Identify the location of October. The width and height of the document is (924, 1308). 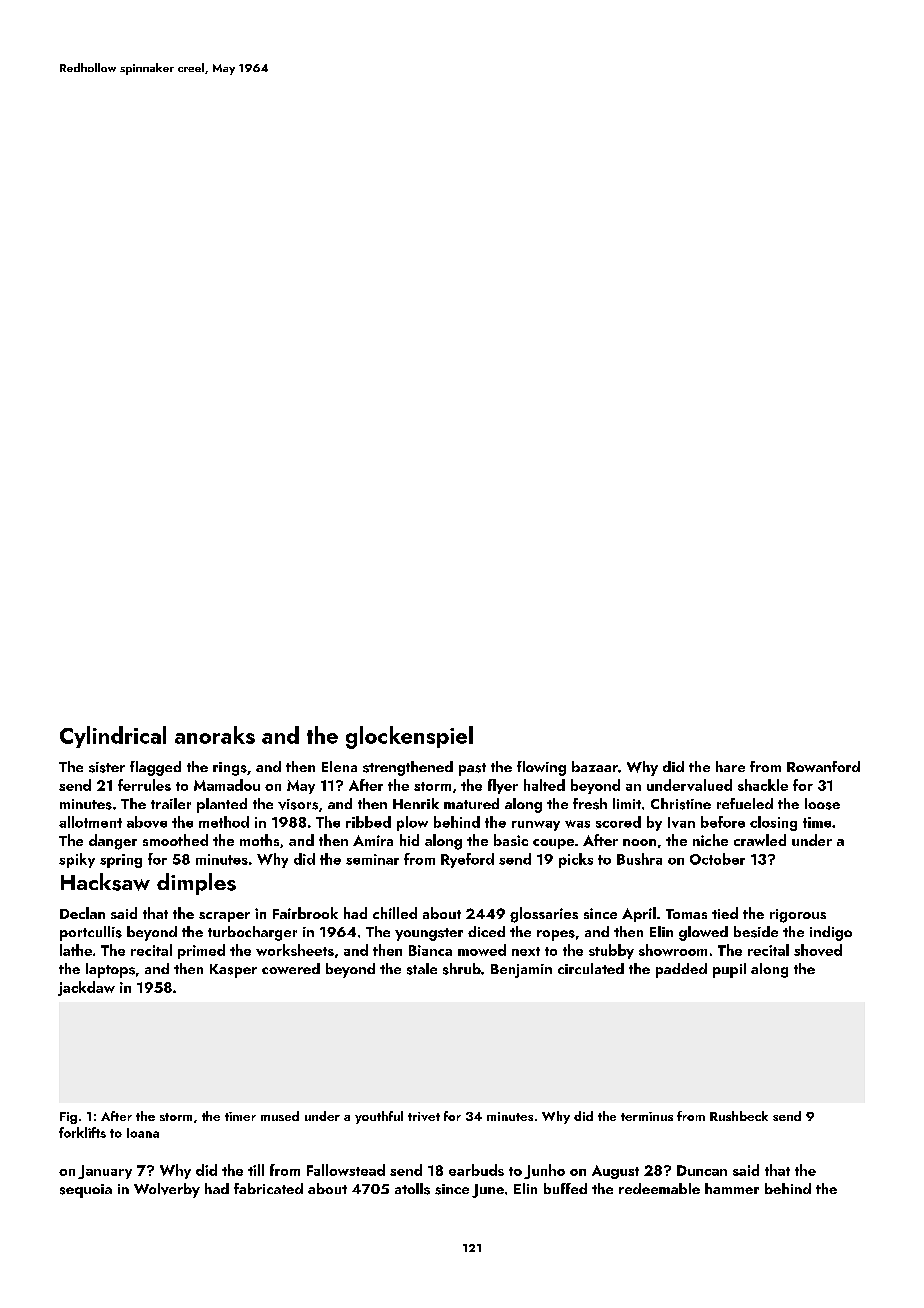
(717, 859).
